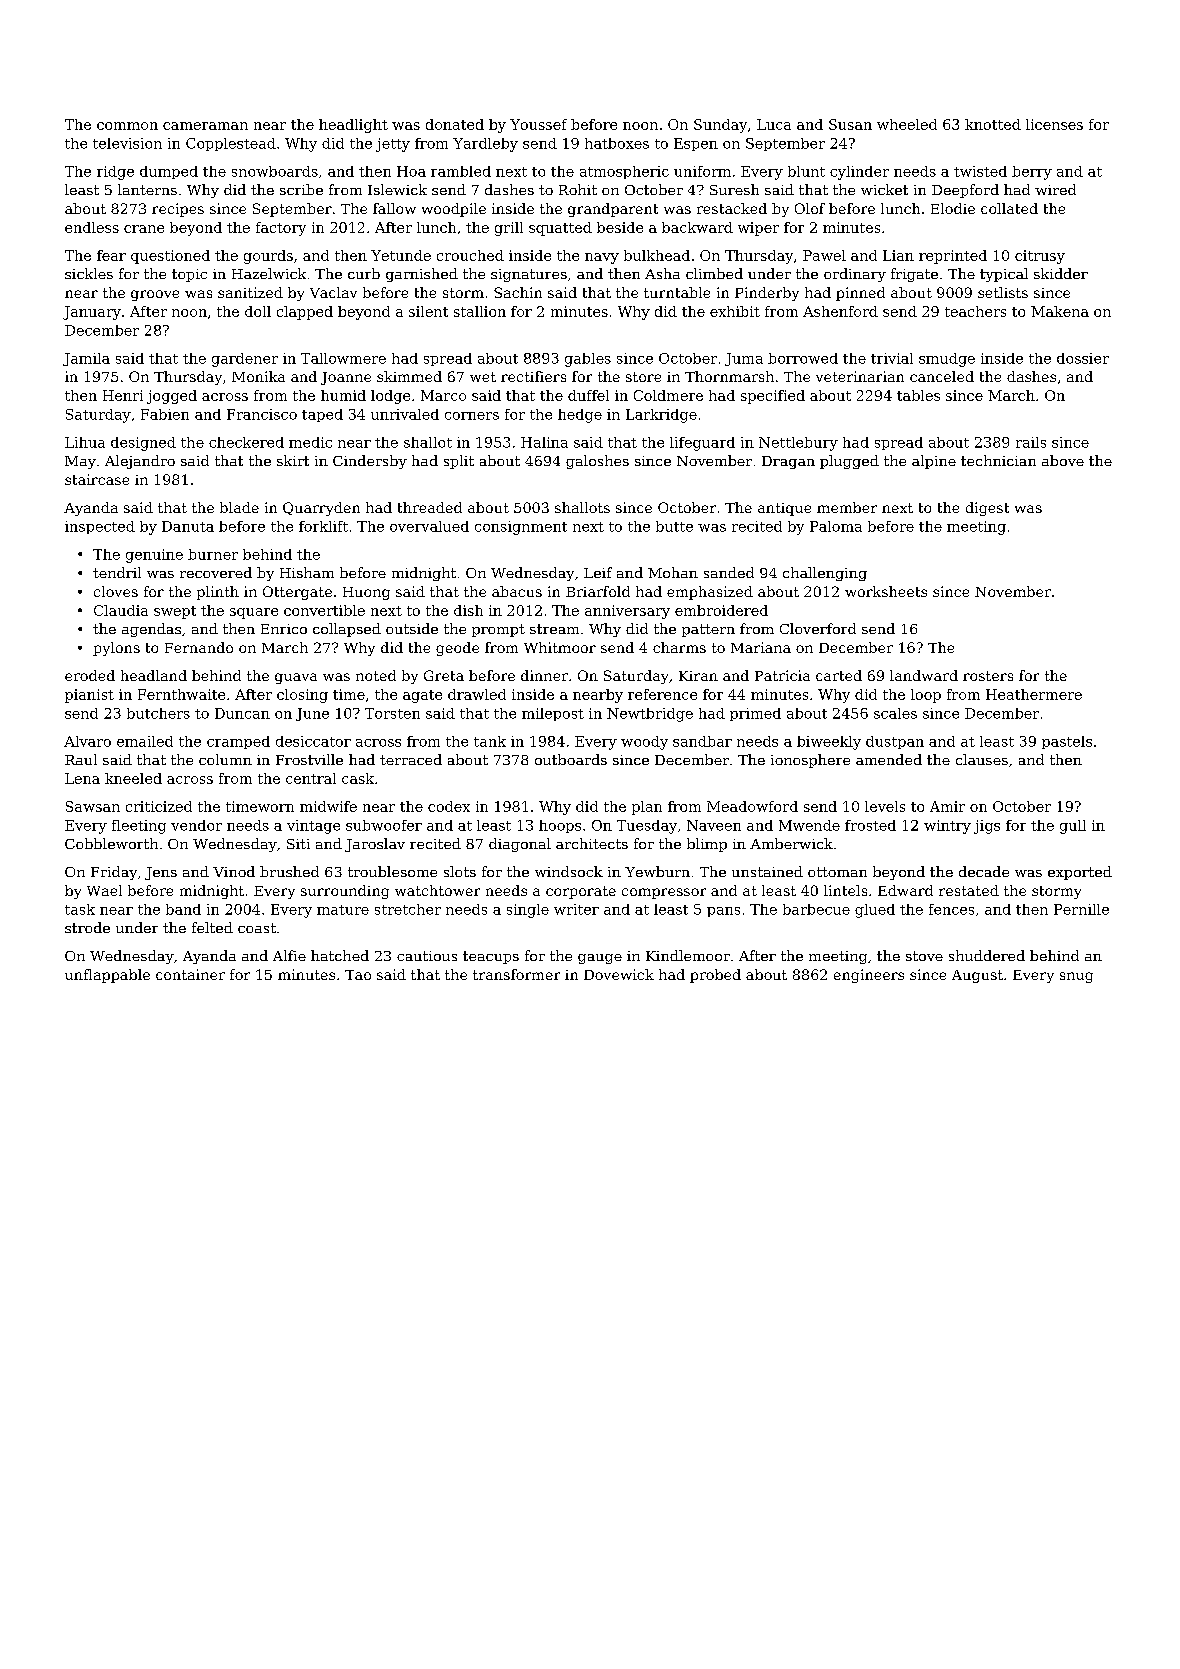 This document has width=1180, height=1669. What do you see at coordinates (860, 376) in the document?
I see `veterinarian` at bounding box center [860, 376].
